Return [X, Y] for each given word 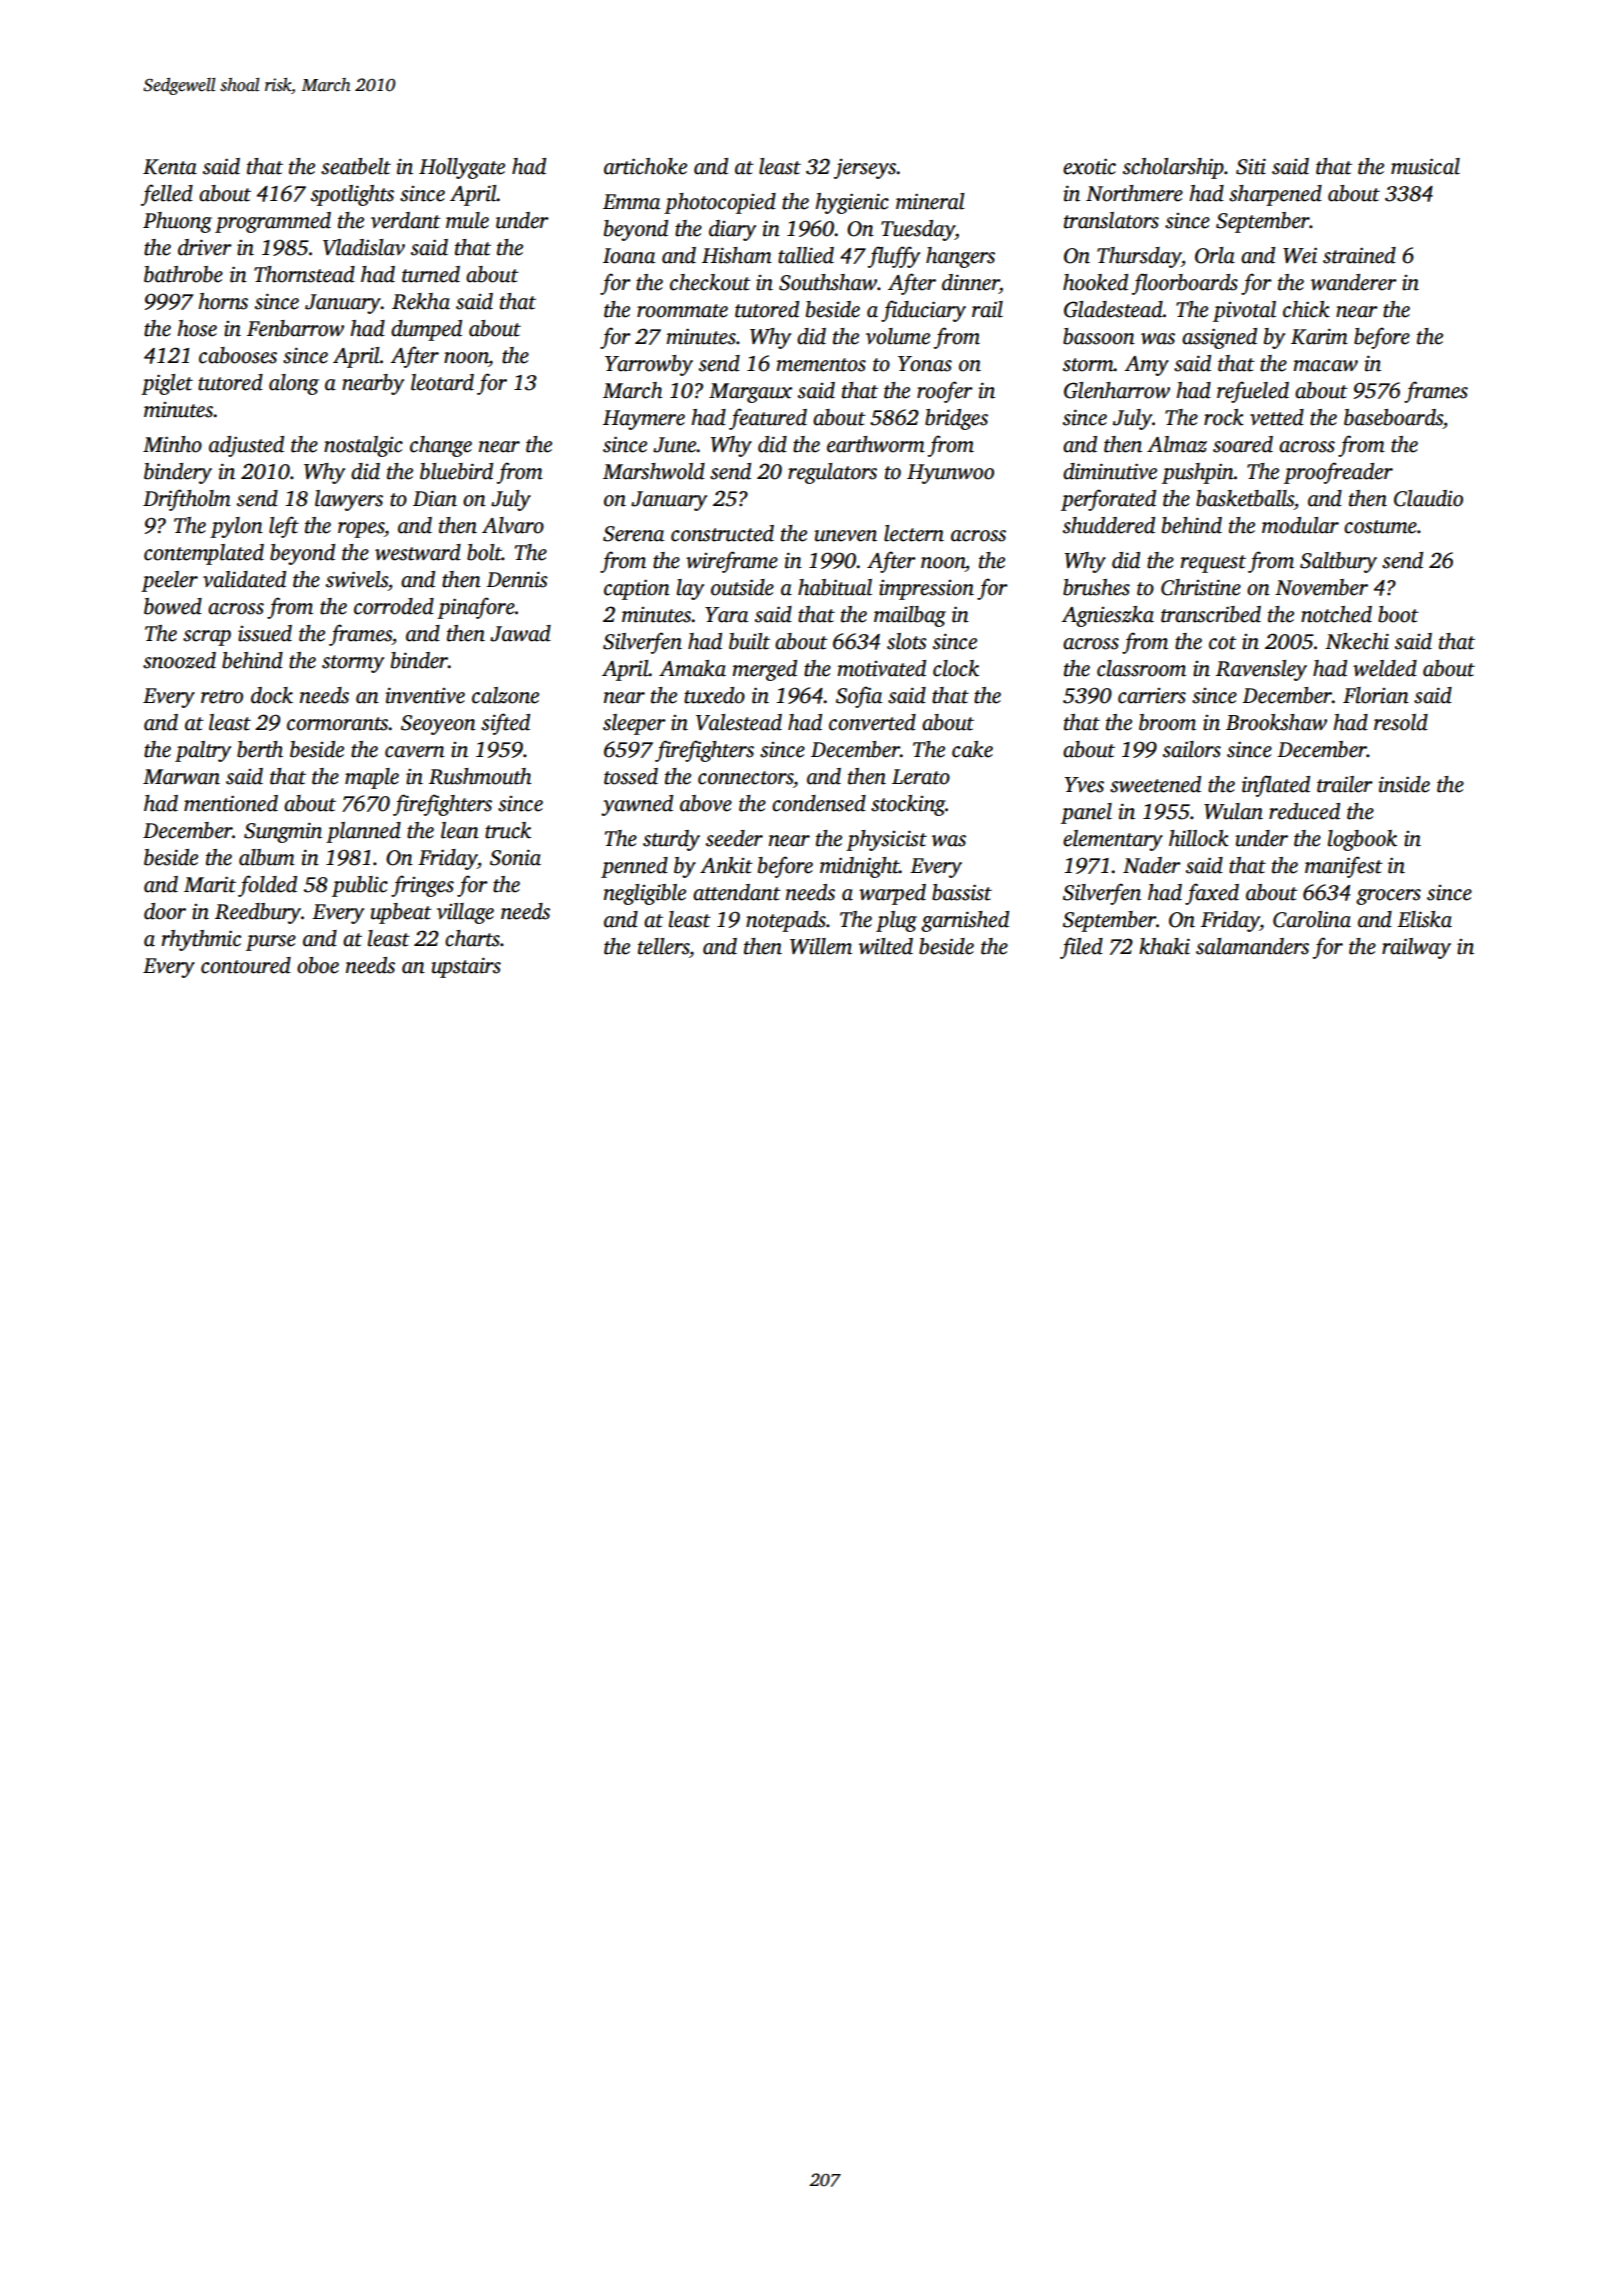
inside [1404, 784]
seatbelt [356, 166]
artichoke [645, 166]
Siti [1251, 166]
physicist [886, 840]
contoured [246, 965]
